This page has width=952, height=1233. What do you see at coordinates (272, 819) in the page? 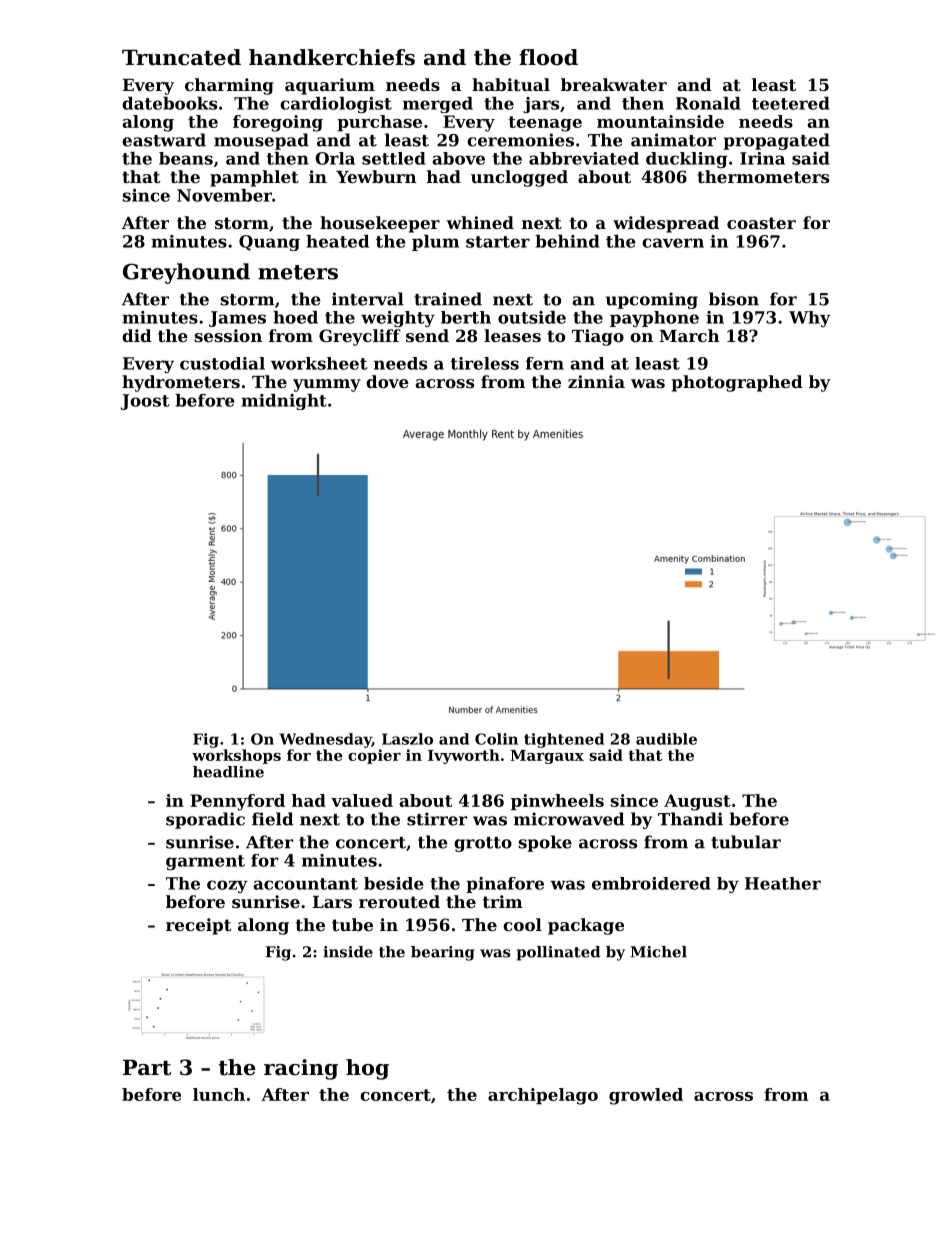
I see `field` at bounding box center [272, 819].
